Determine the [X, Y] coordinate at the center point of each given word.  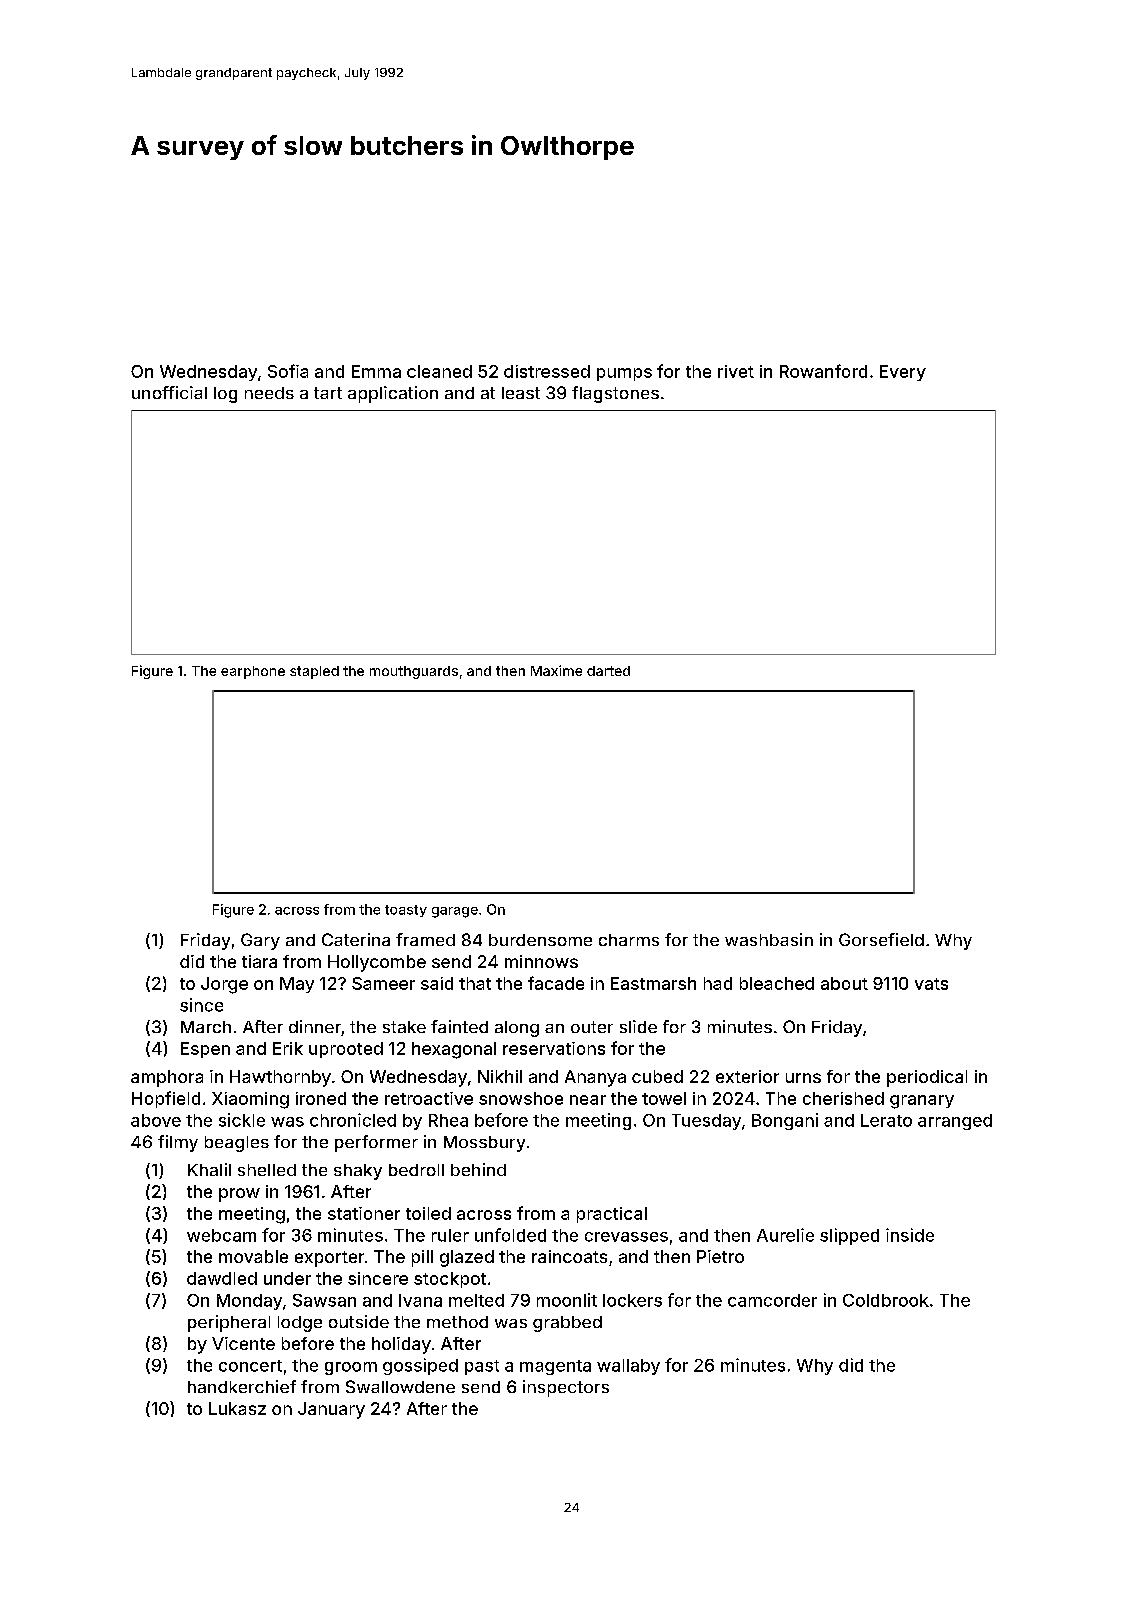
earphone [253, 672]
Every [903, 373]
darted [608, 671]
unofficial [169, 392]
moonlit [567, 1300]
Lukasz [237, 1408]
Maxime [556, 670]
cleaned [439, 371]
